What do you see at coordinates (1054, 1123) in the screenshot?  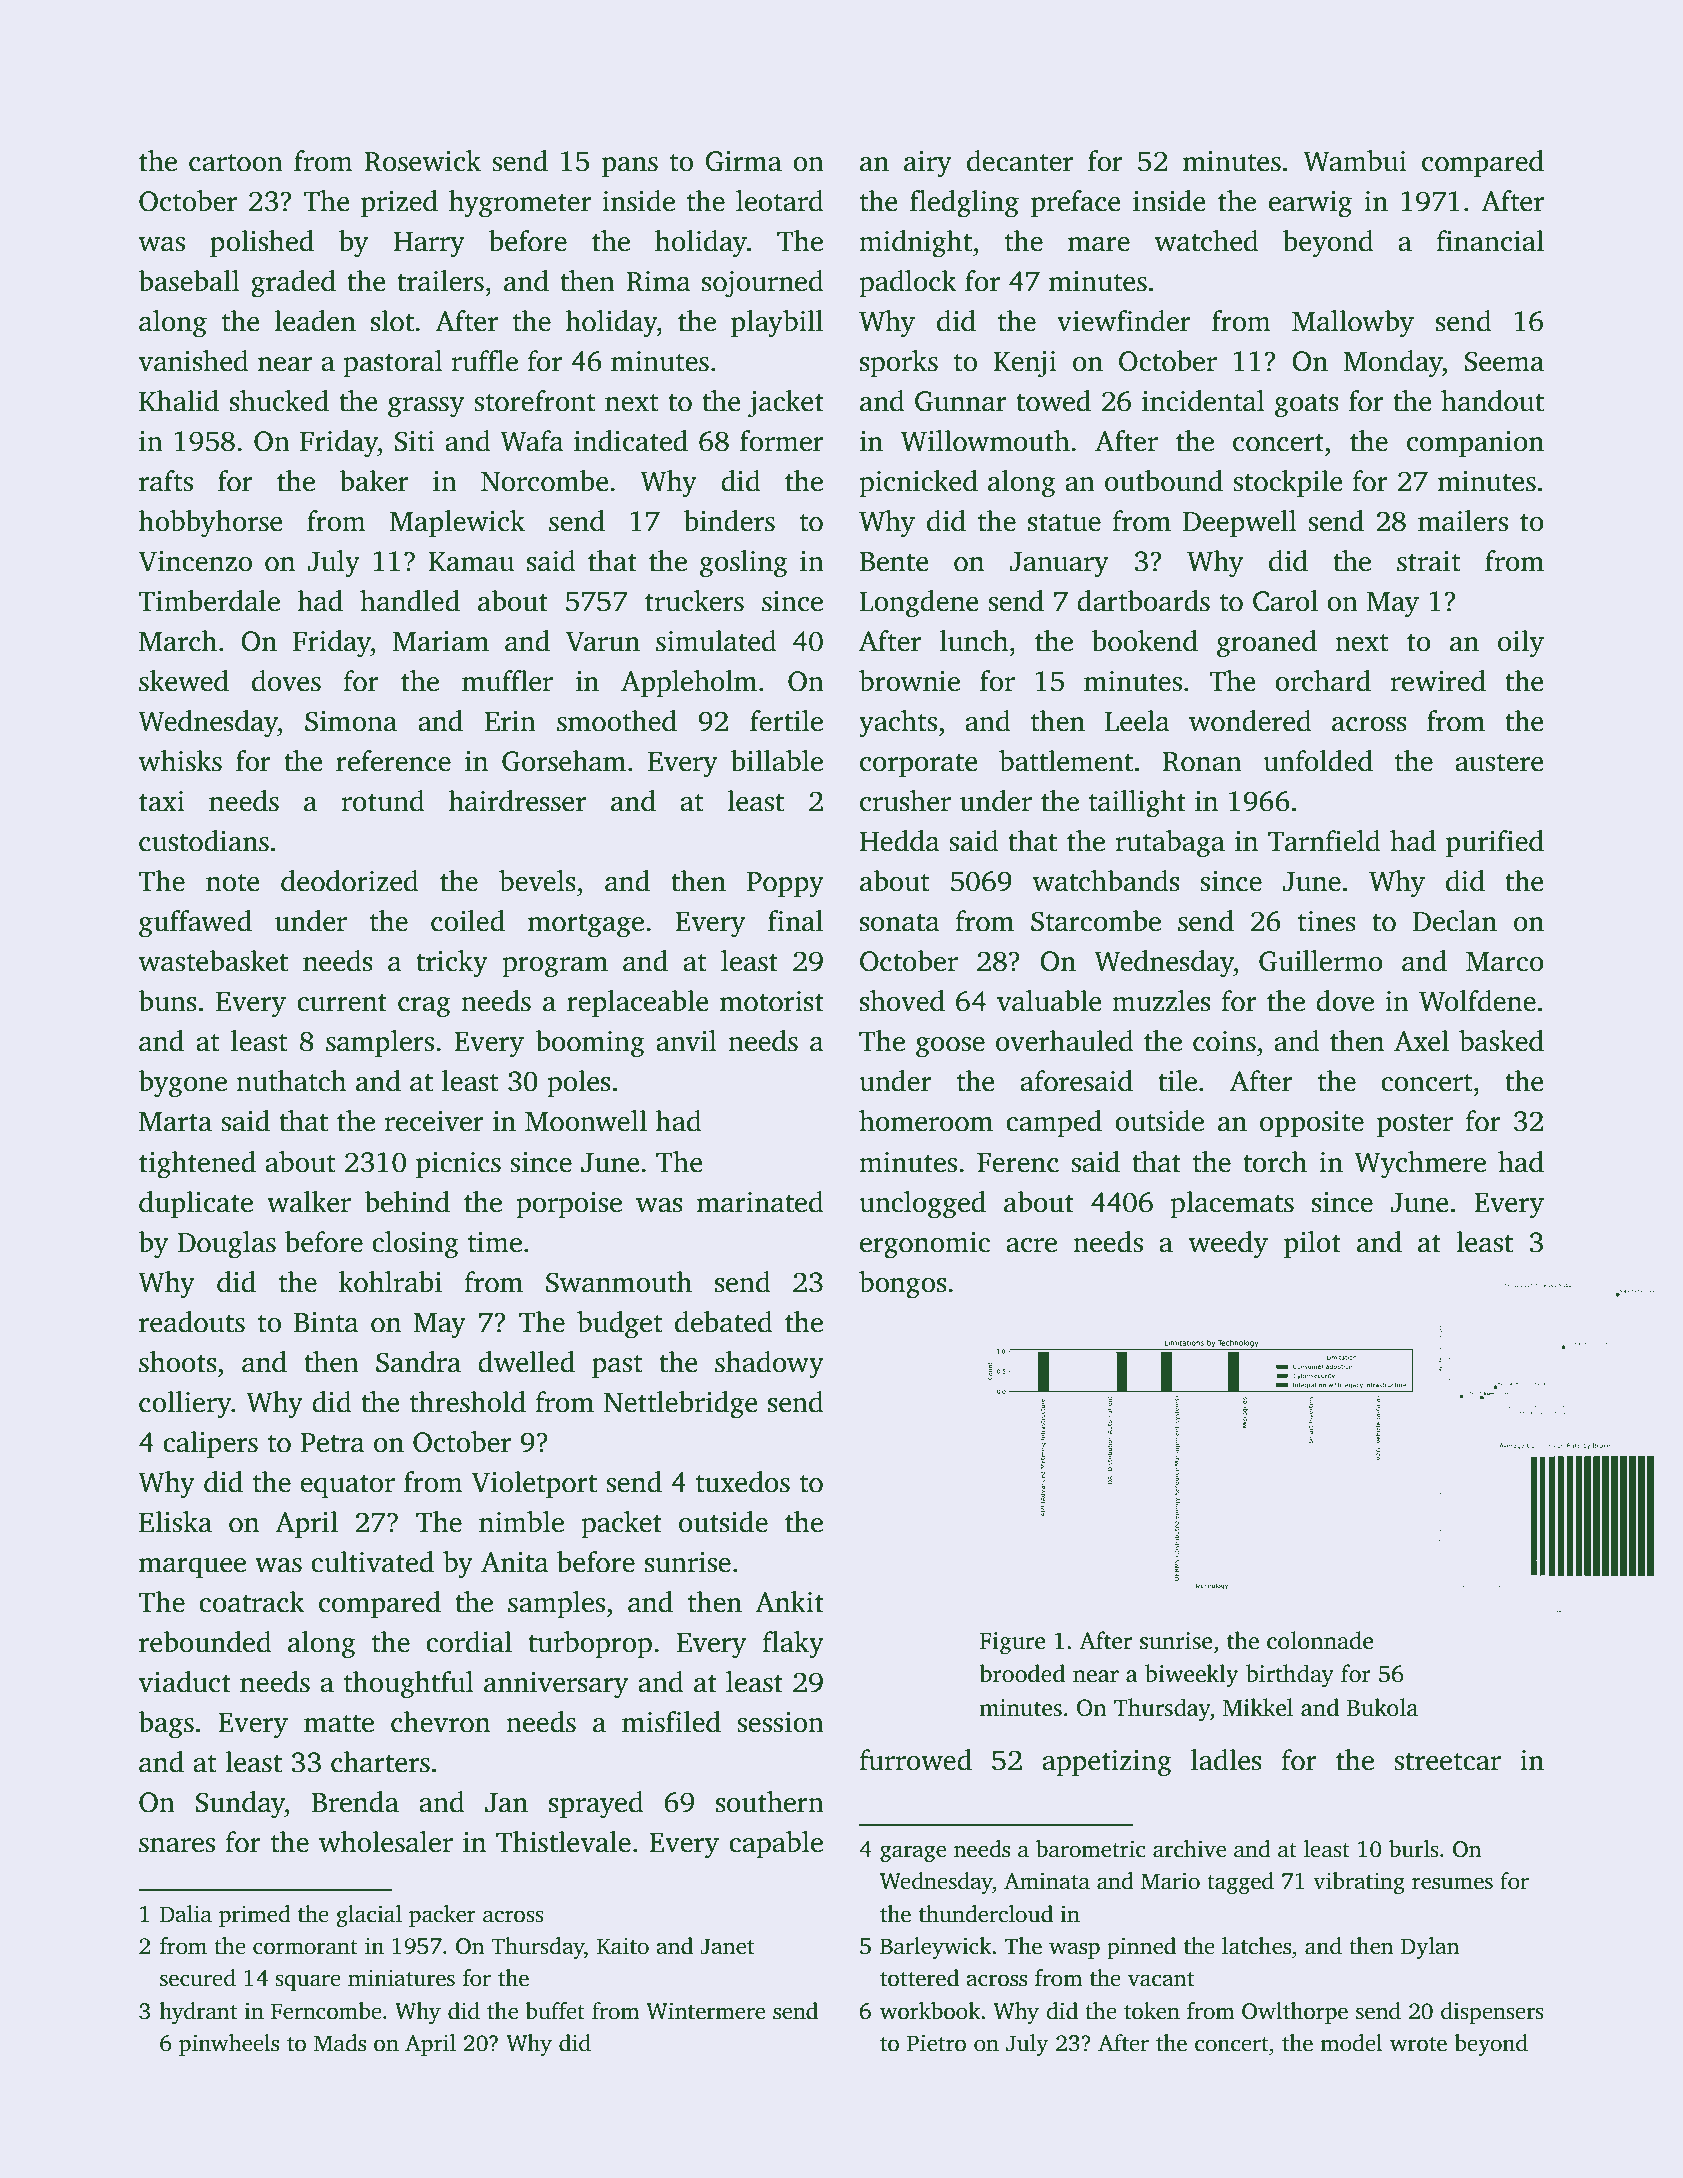 I see `camped` at bounding box center [1054, 1123].
